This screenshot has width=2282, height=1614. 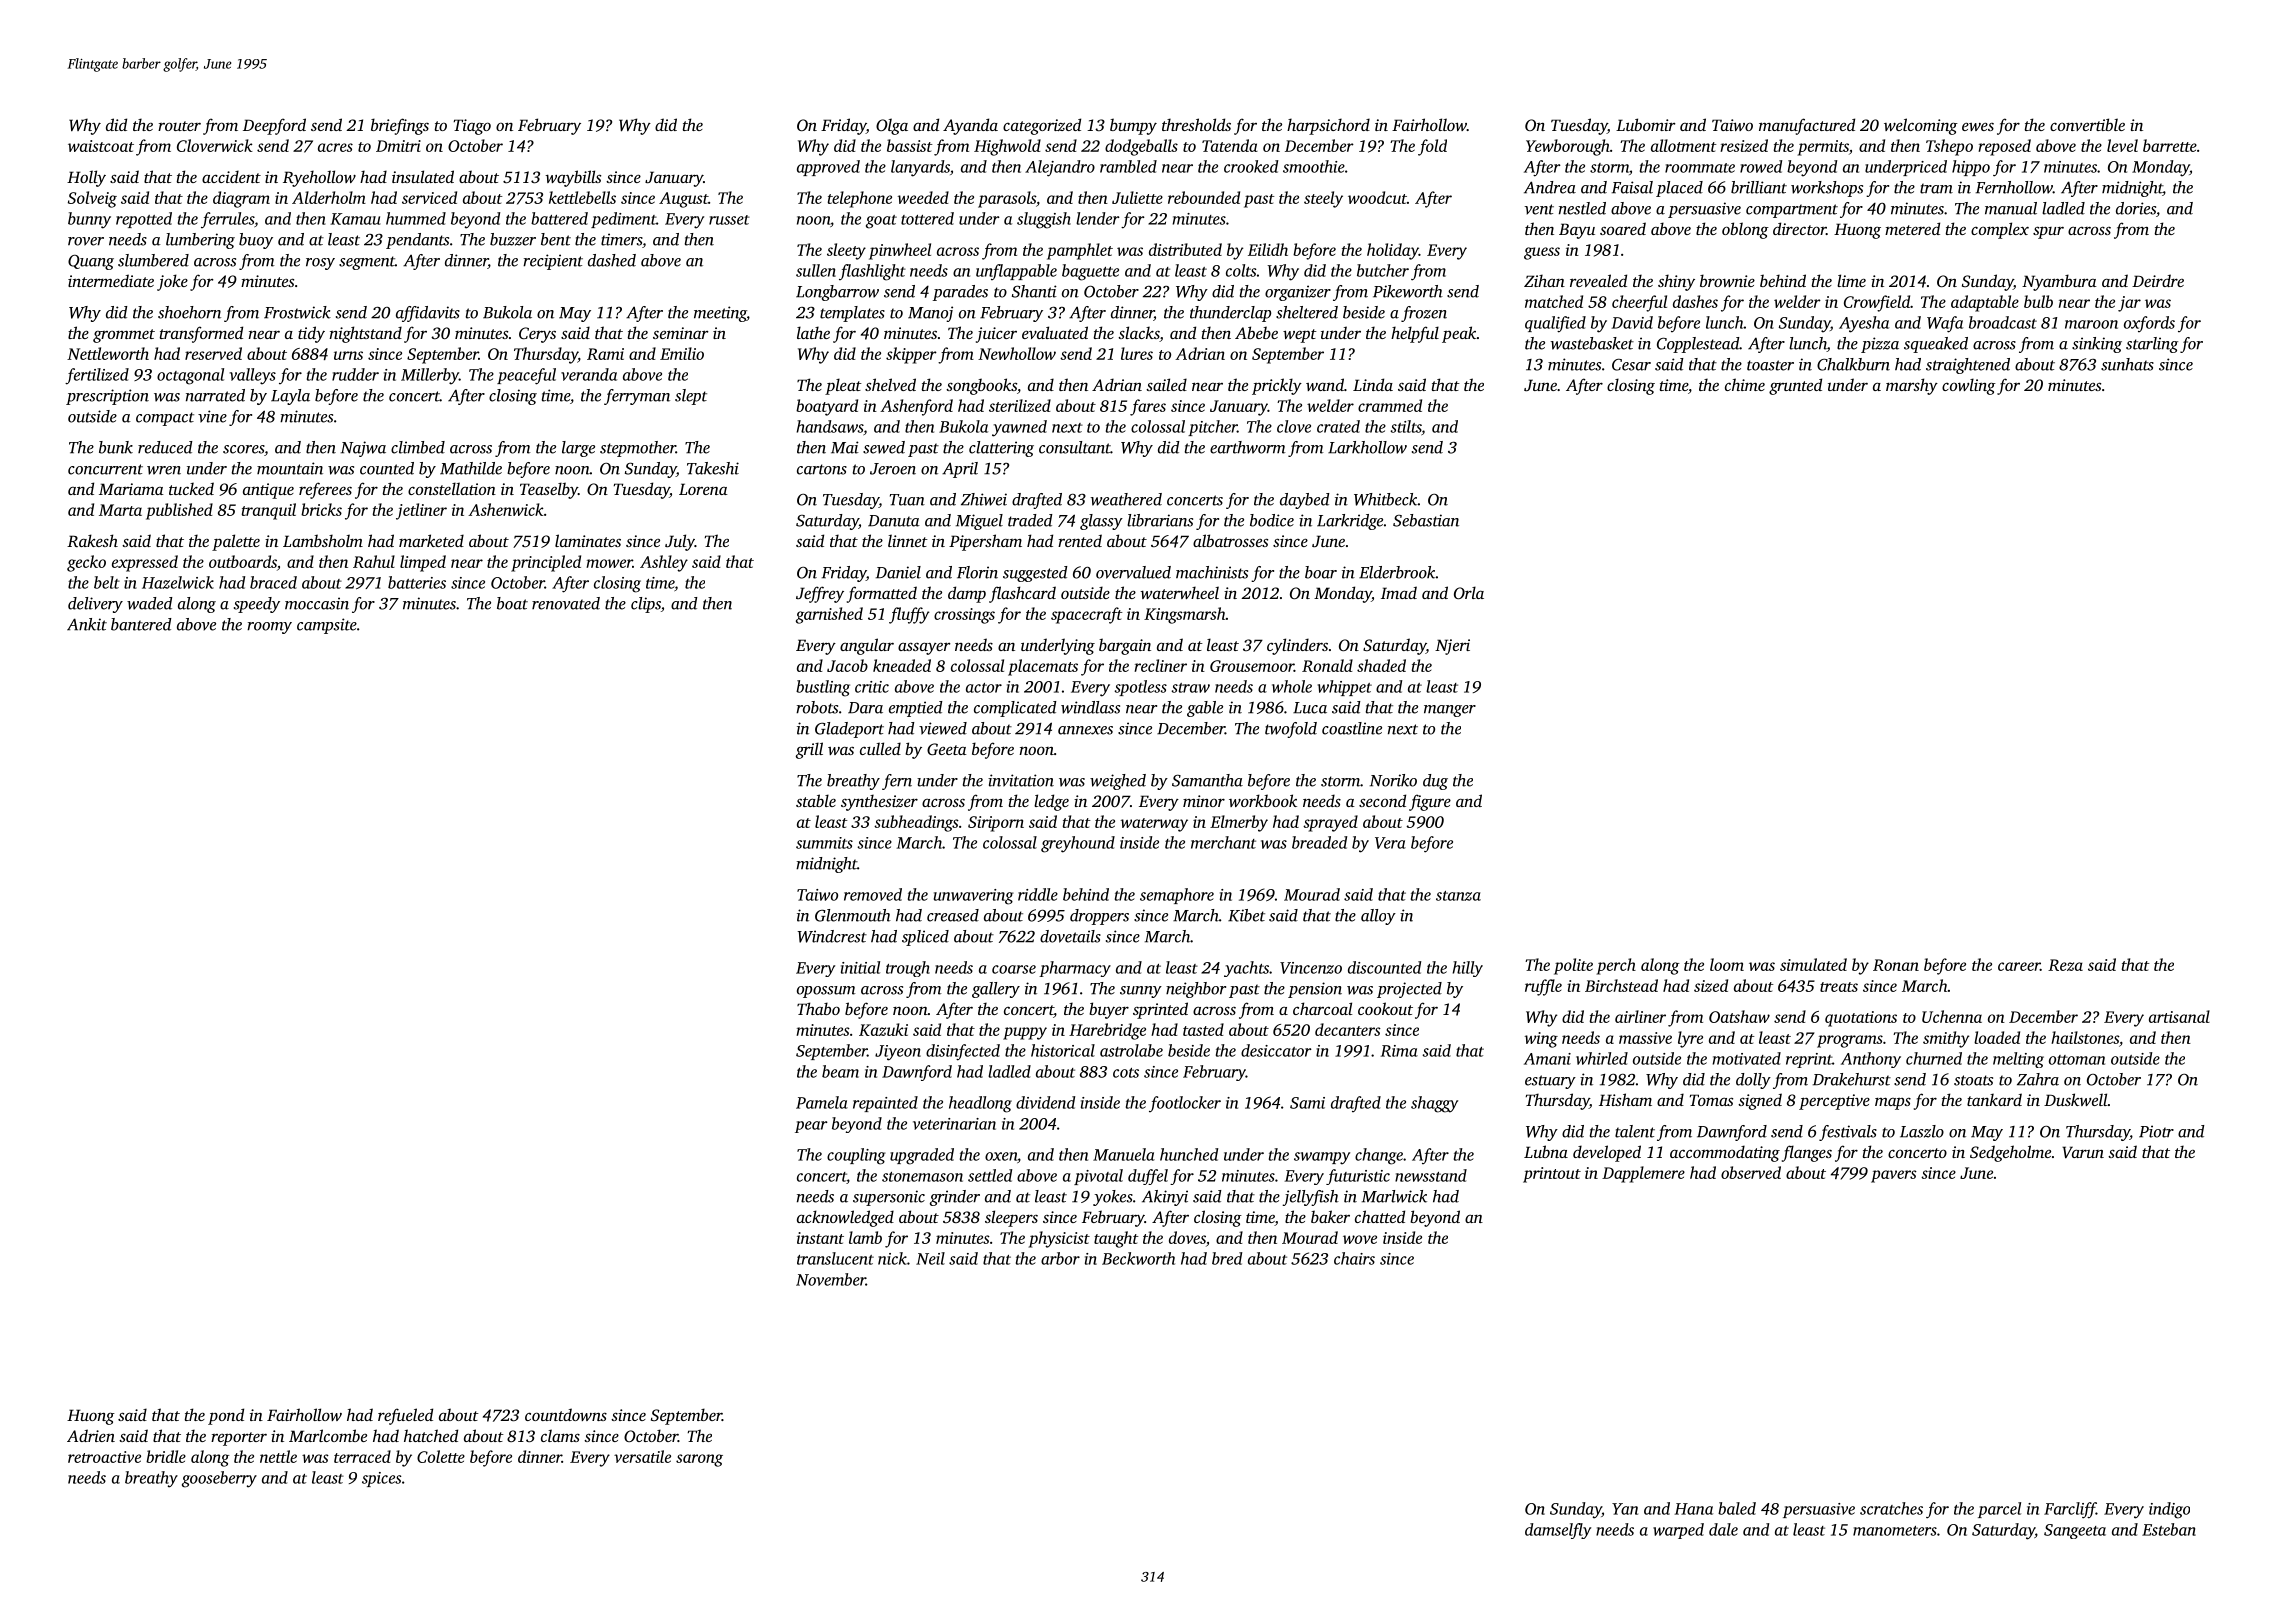 I want to click on rudder, so click(x=355, y=374).
